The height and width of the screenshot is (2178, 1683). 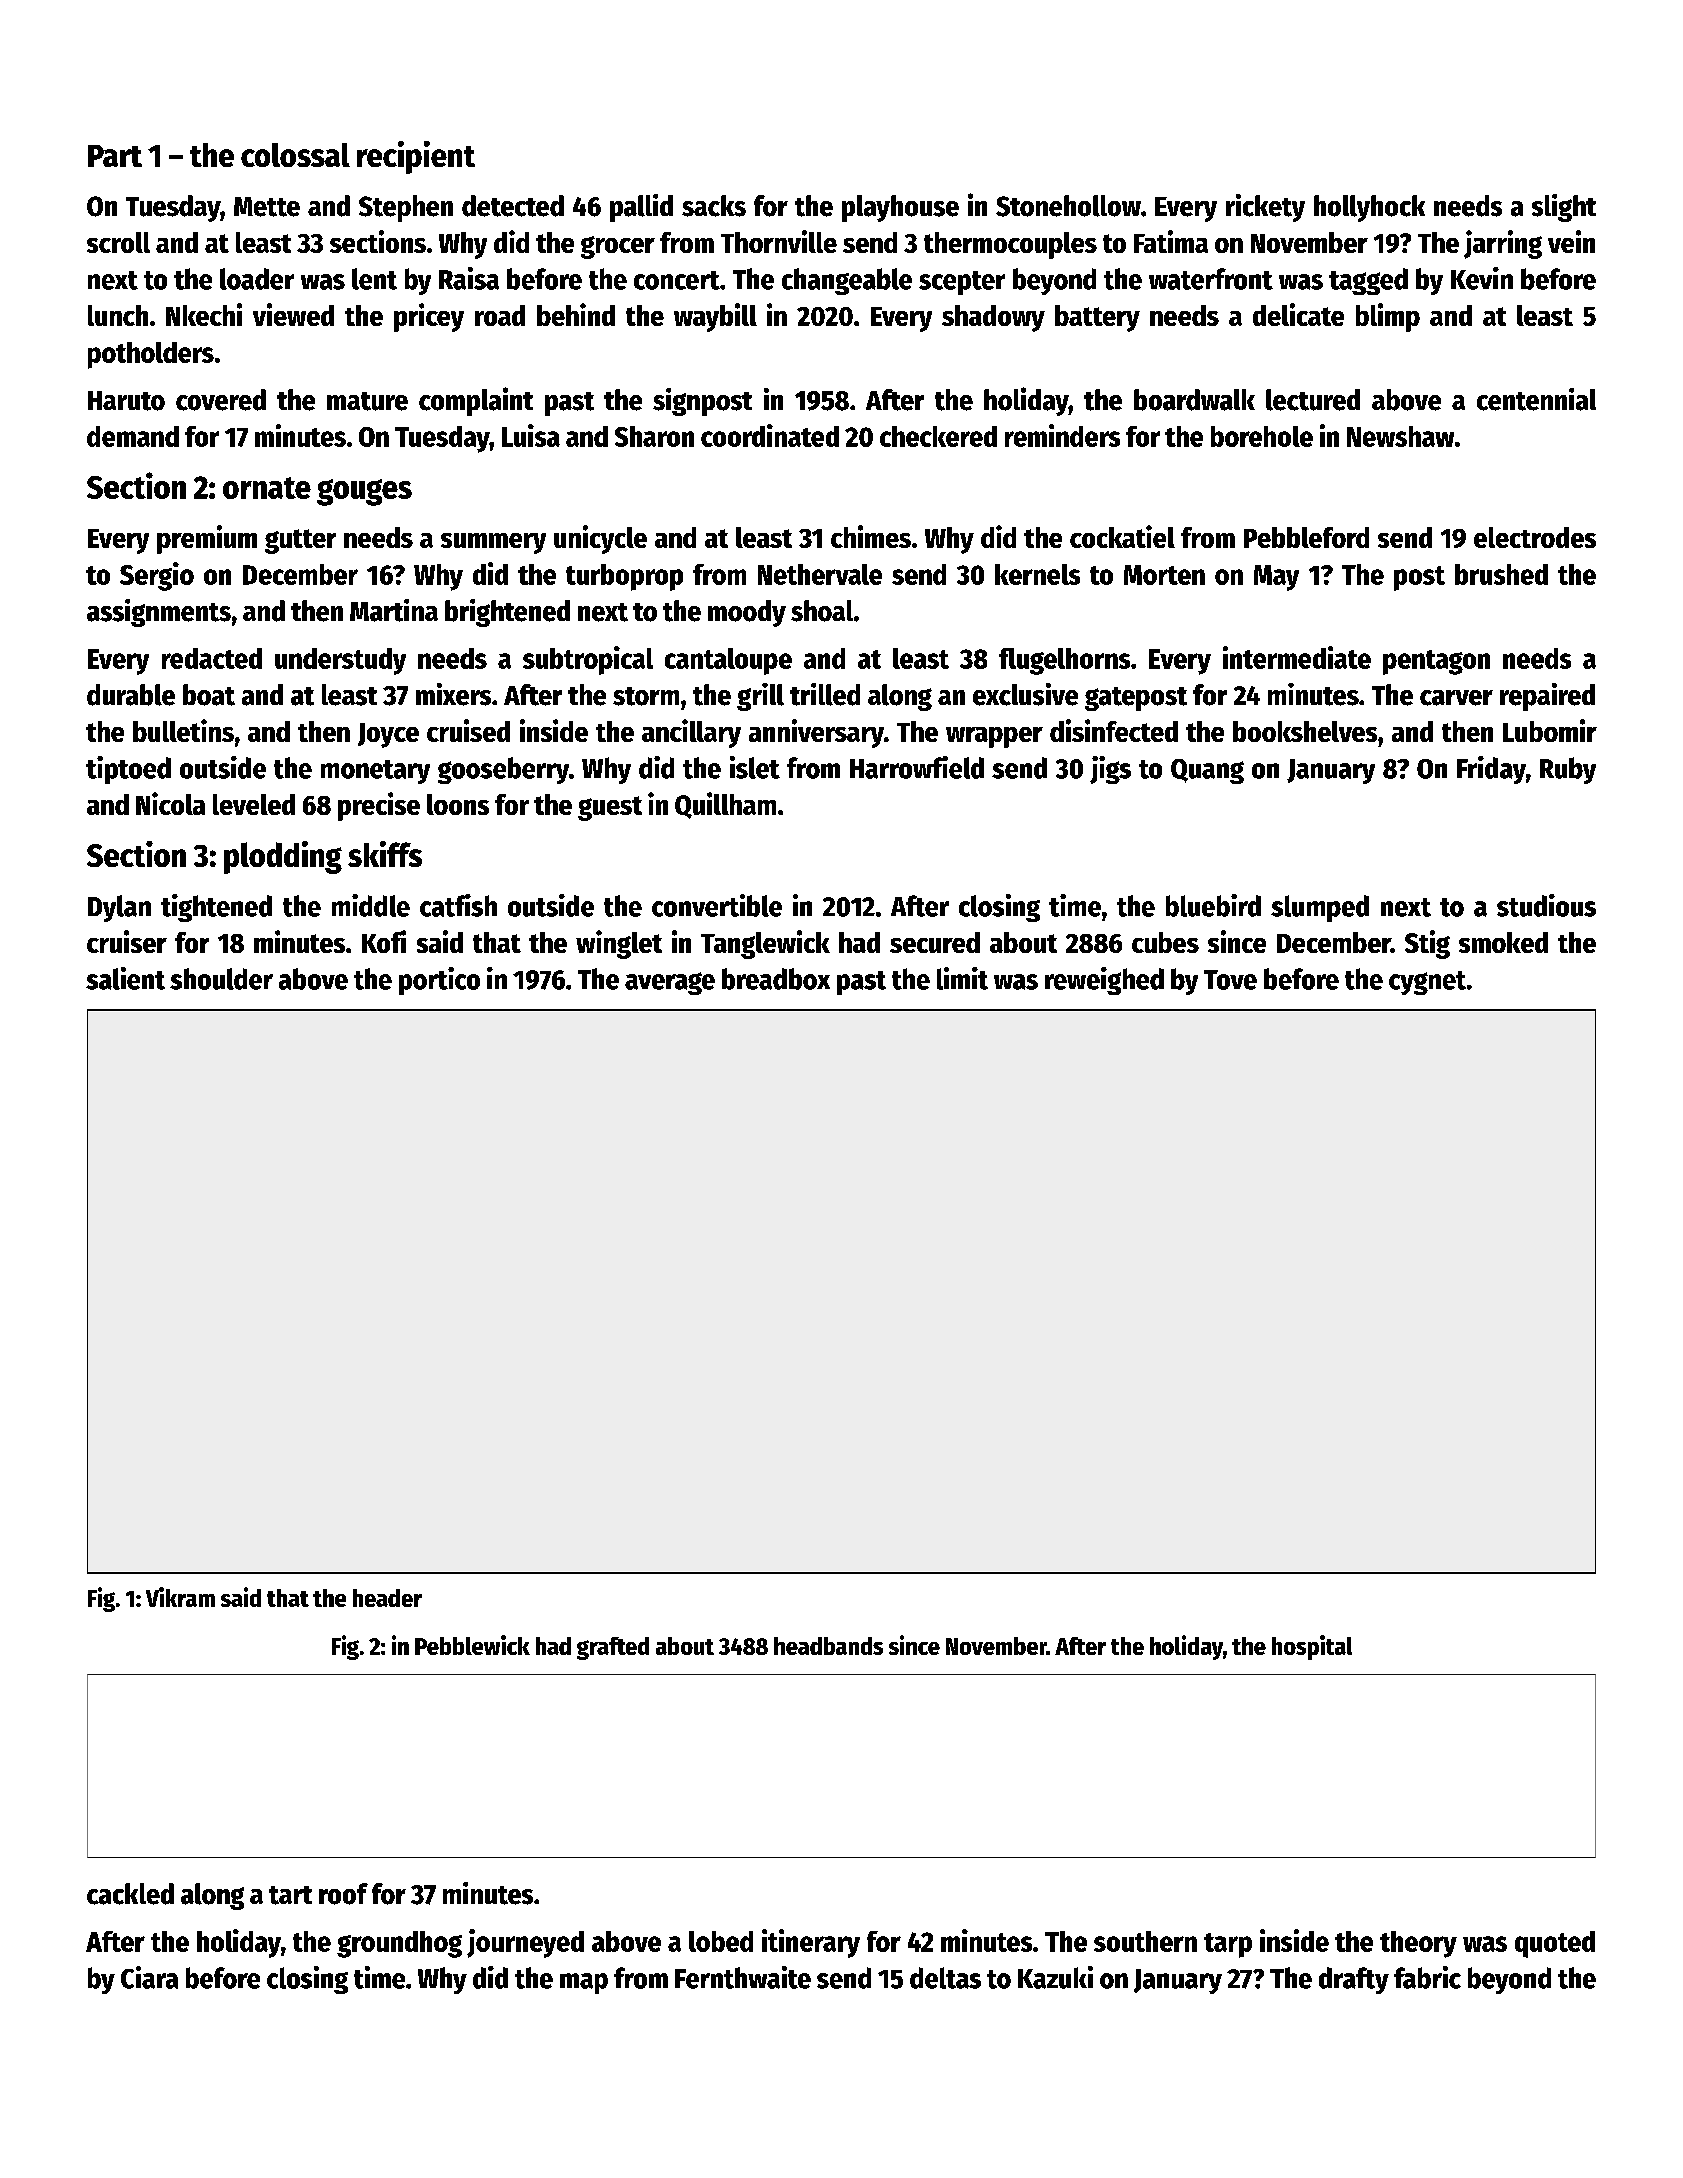 I want to click on Dylan, so click(x=119, y=908).
